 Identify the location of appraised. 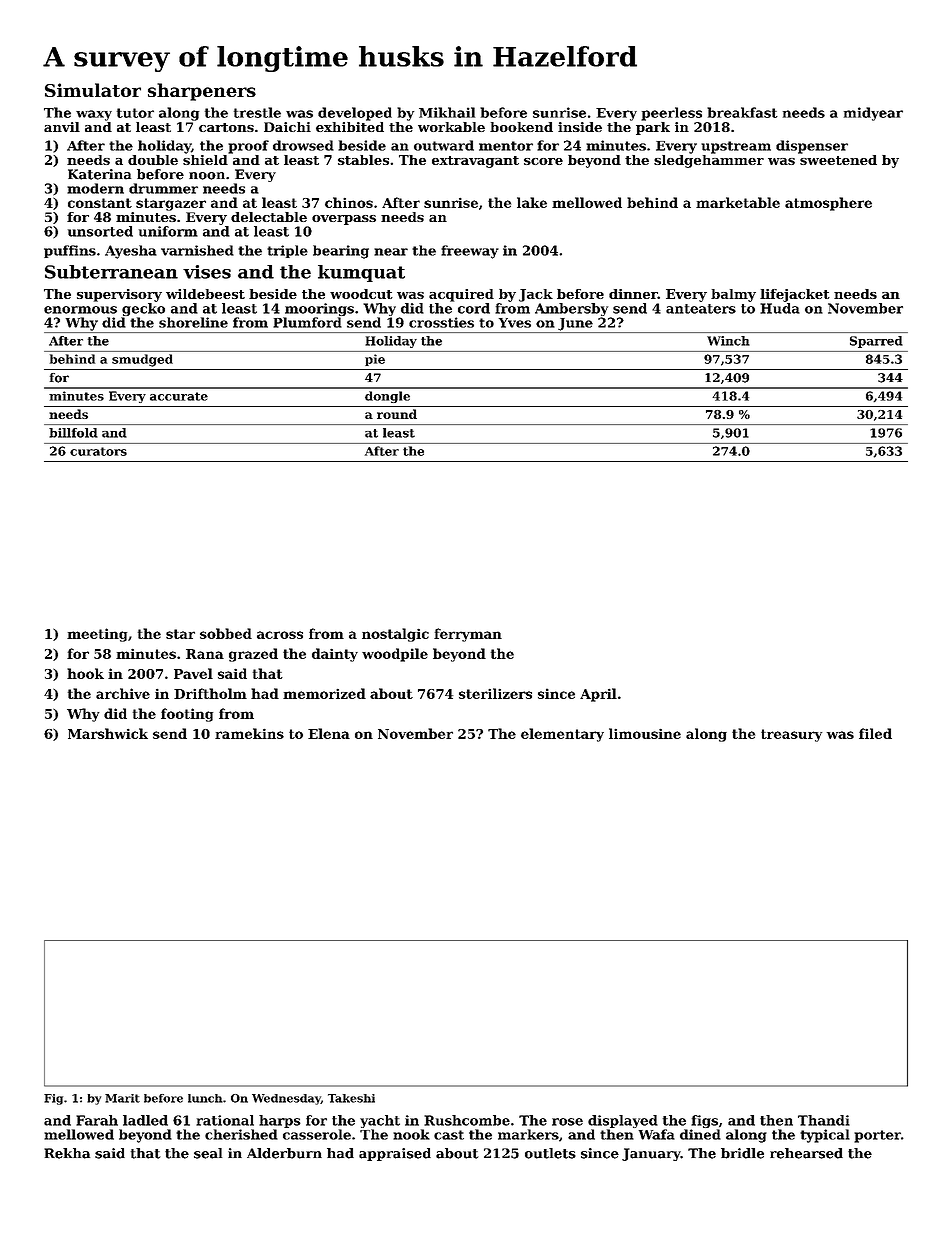
(395, 1154).
